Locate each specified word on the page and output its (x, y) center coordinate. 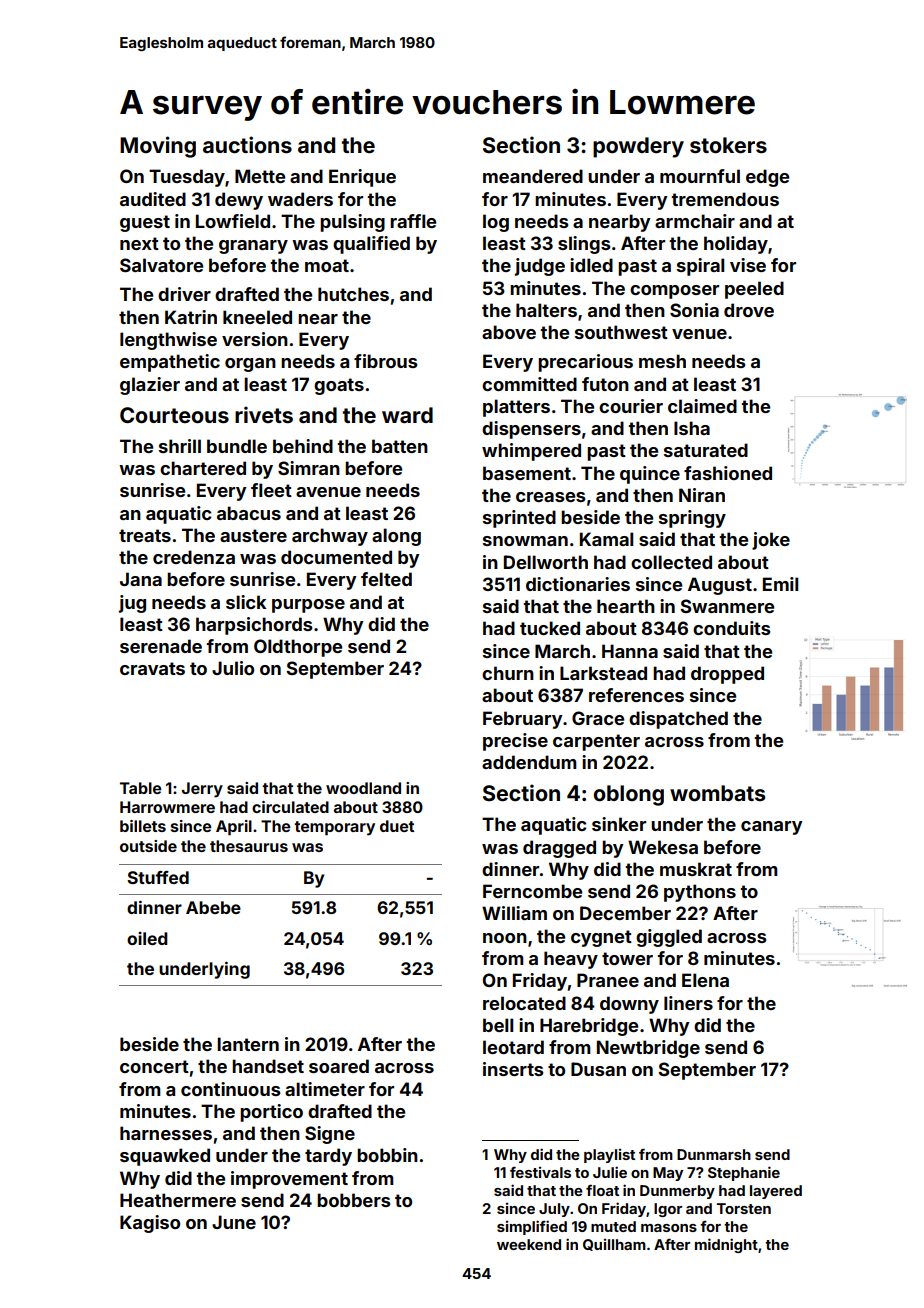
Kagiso (150, 1224)
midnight (726, 1245)
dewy (239, 201)
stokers (728, 145)
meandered (533, 176)
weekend (529, 1244)
